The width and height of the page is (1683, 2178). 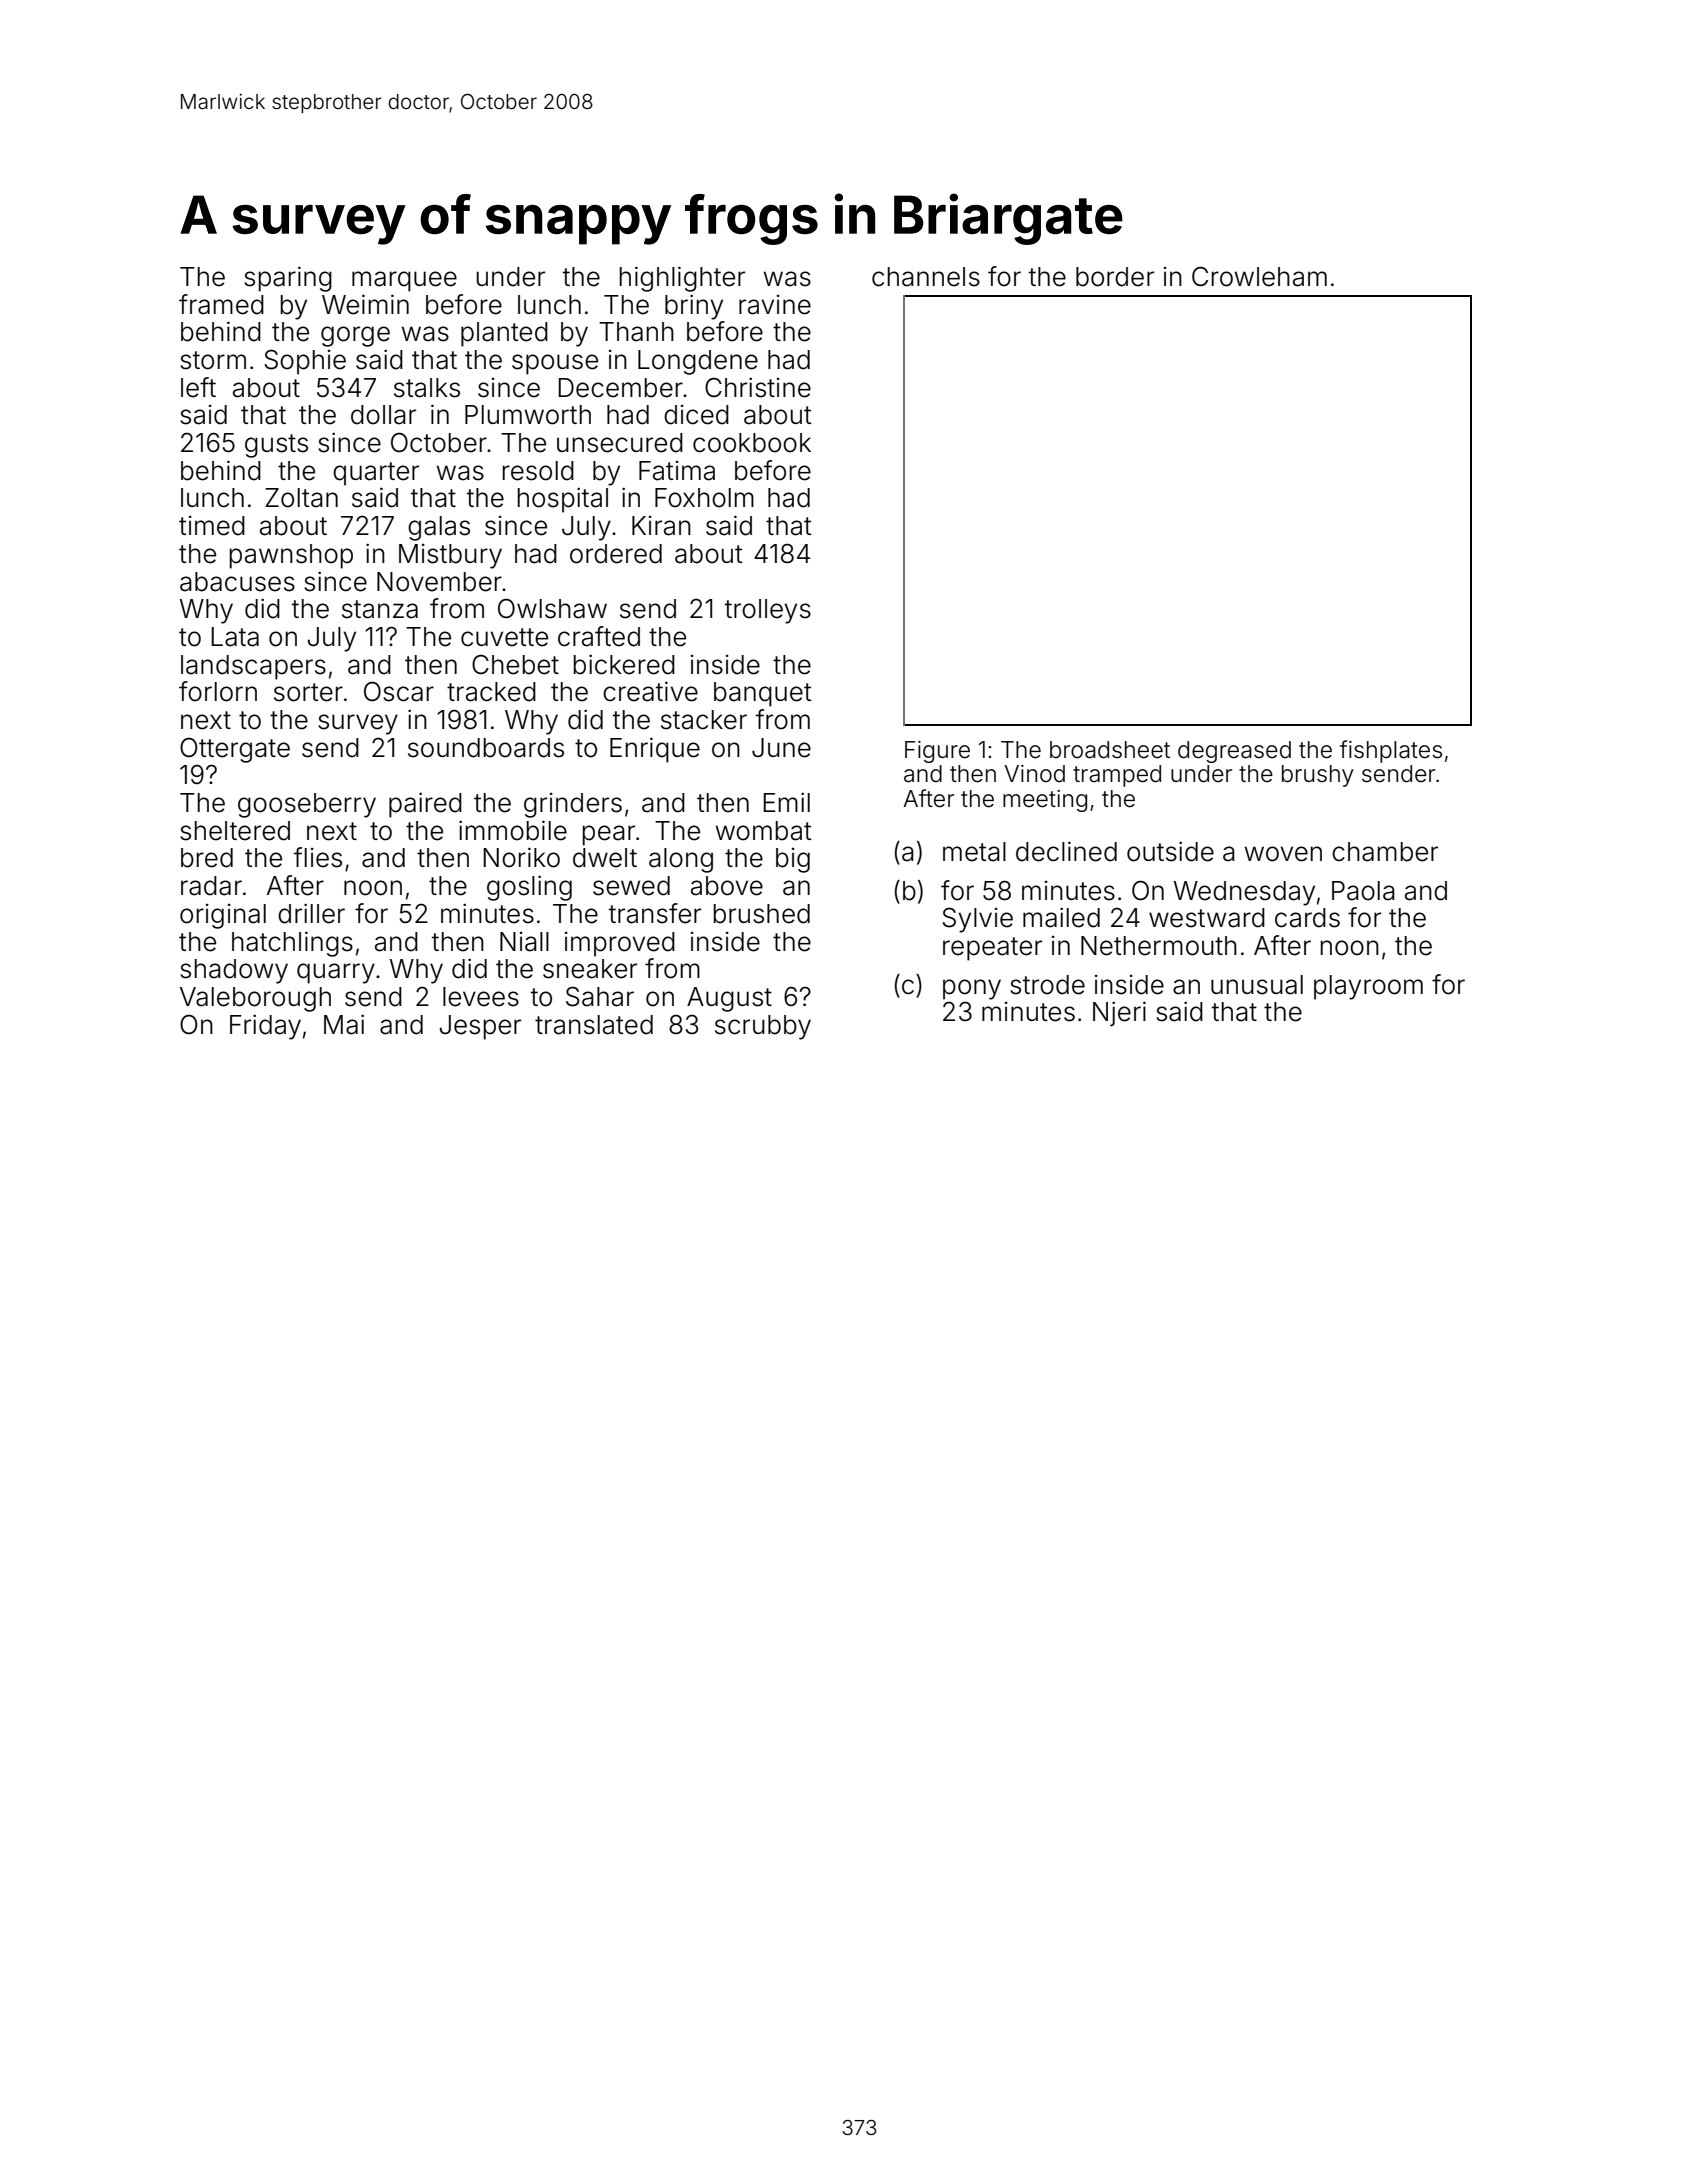 What do you see at coordinates (1391, 751) in the page?
I see `fishplates` at bounding box center [1391, 751].
